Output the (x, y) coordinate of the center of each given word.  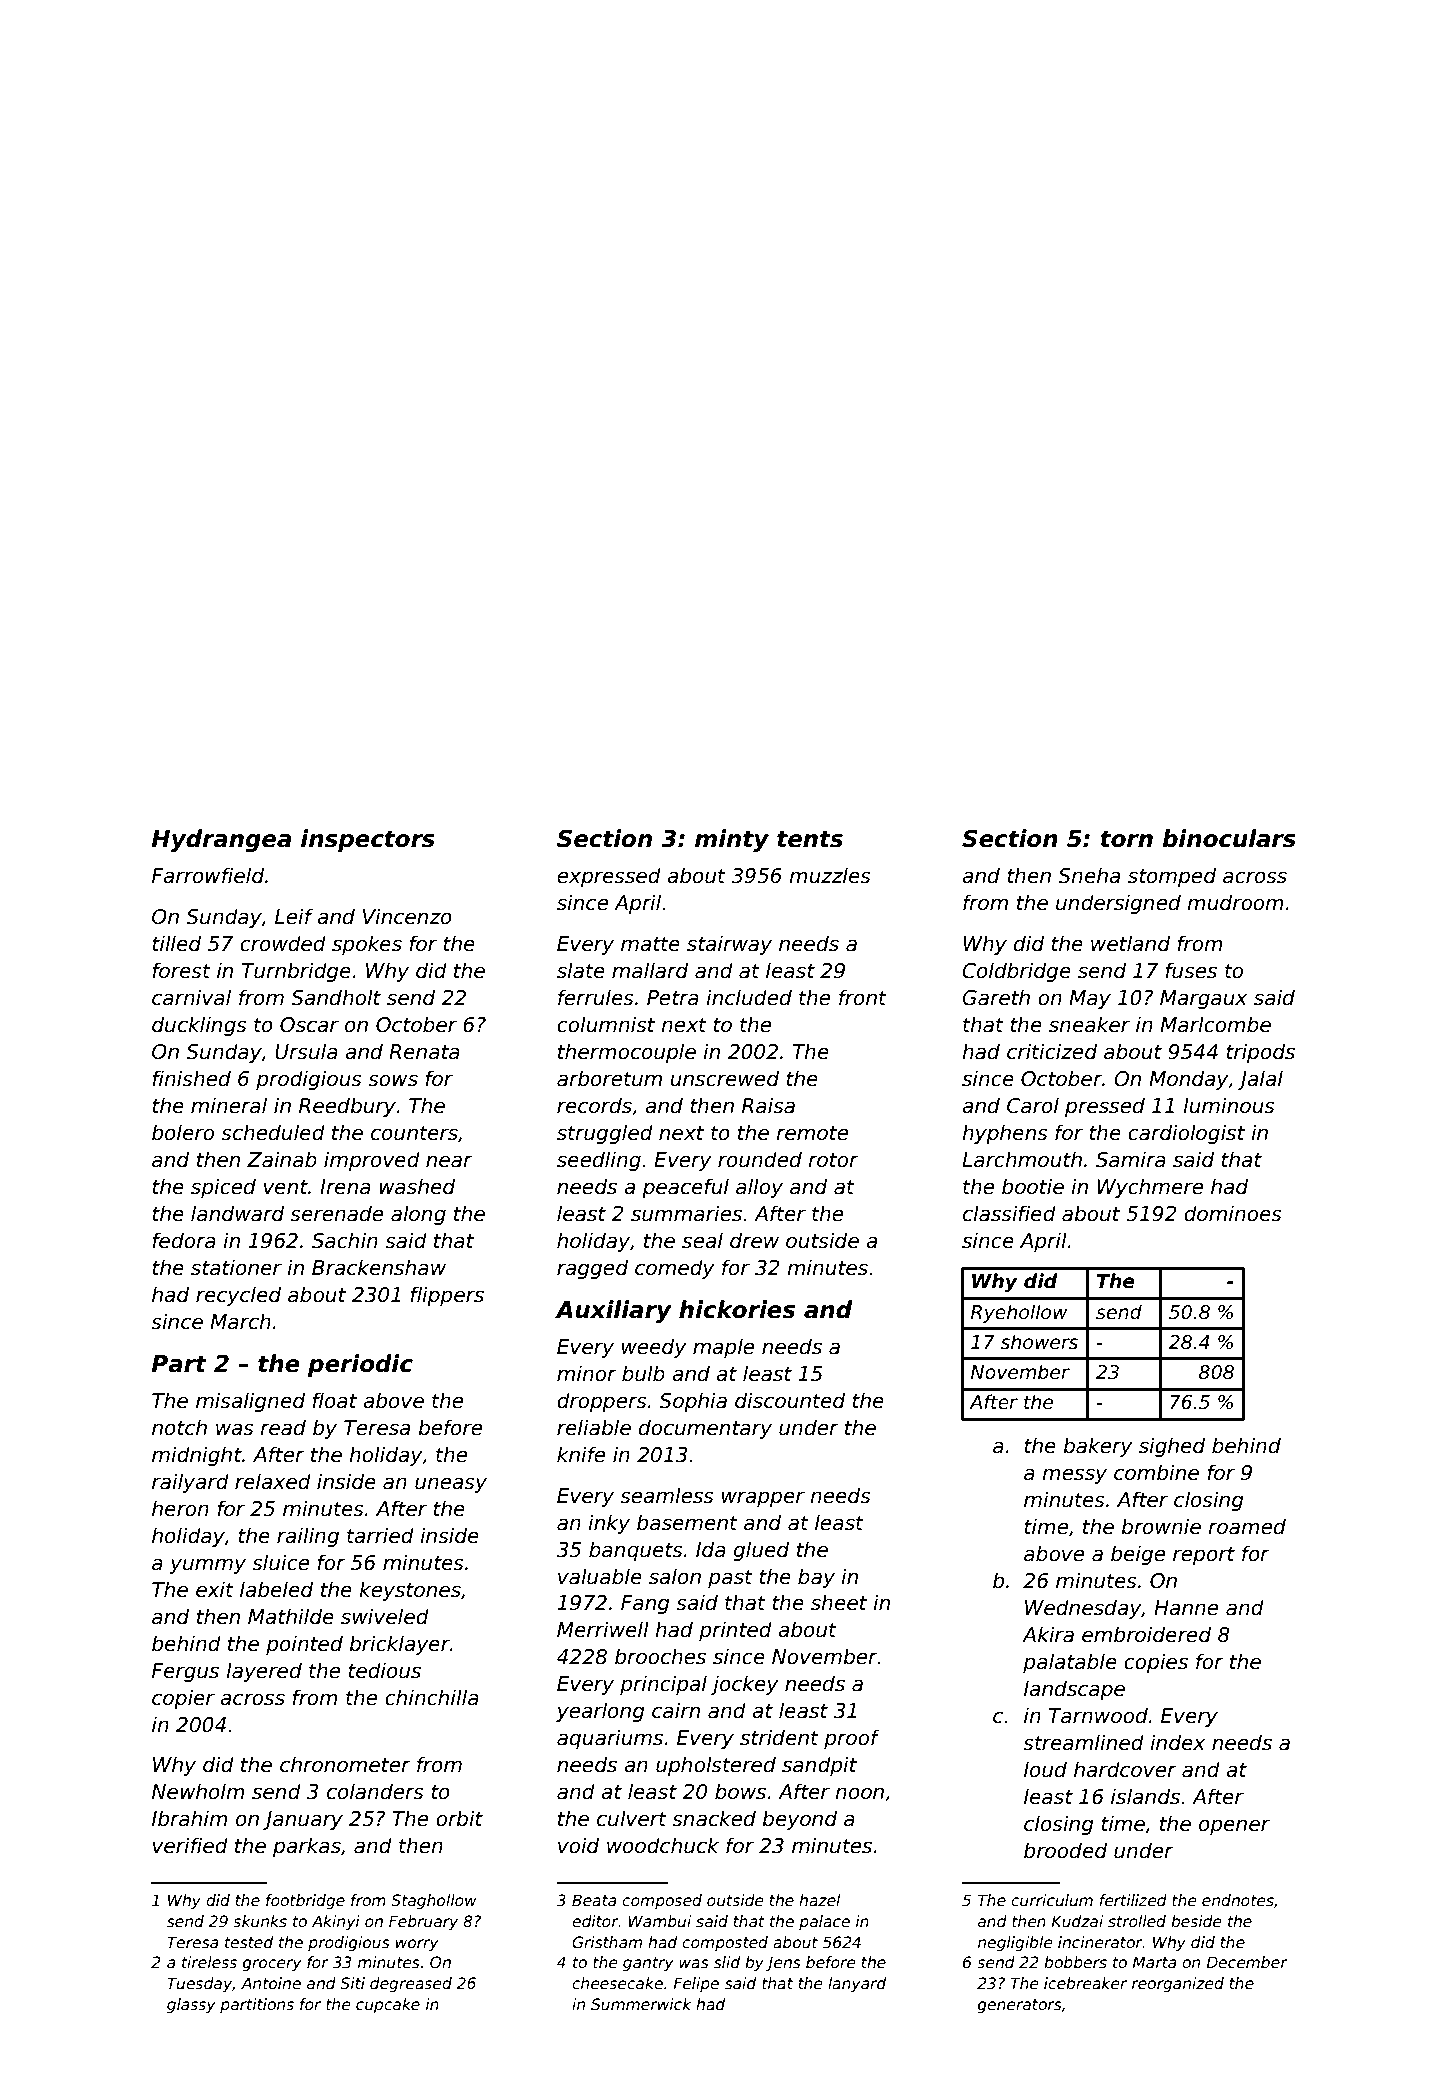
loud (1045, 1769)
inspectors (368, 840)
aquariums (610, 1739)
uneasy (451, 1485)
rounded (760, 1159)
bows (740, 1791)
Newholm (198, 1791)
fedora (184, 1240)
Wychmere (1150, 1188)
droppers (602, 1402)
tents (810, 839)
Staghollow (434, 1901)
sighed (1172, 1447)
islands (1145, 1796)
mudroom (1235, 902)
